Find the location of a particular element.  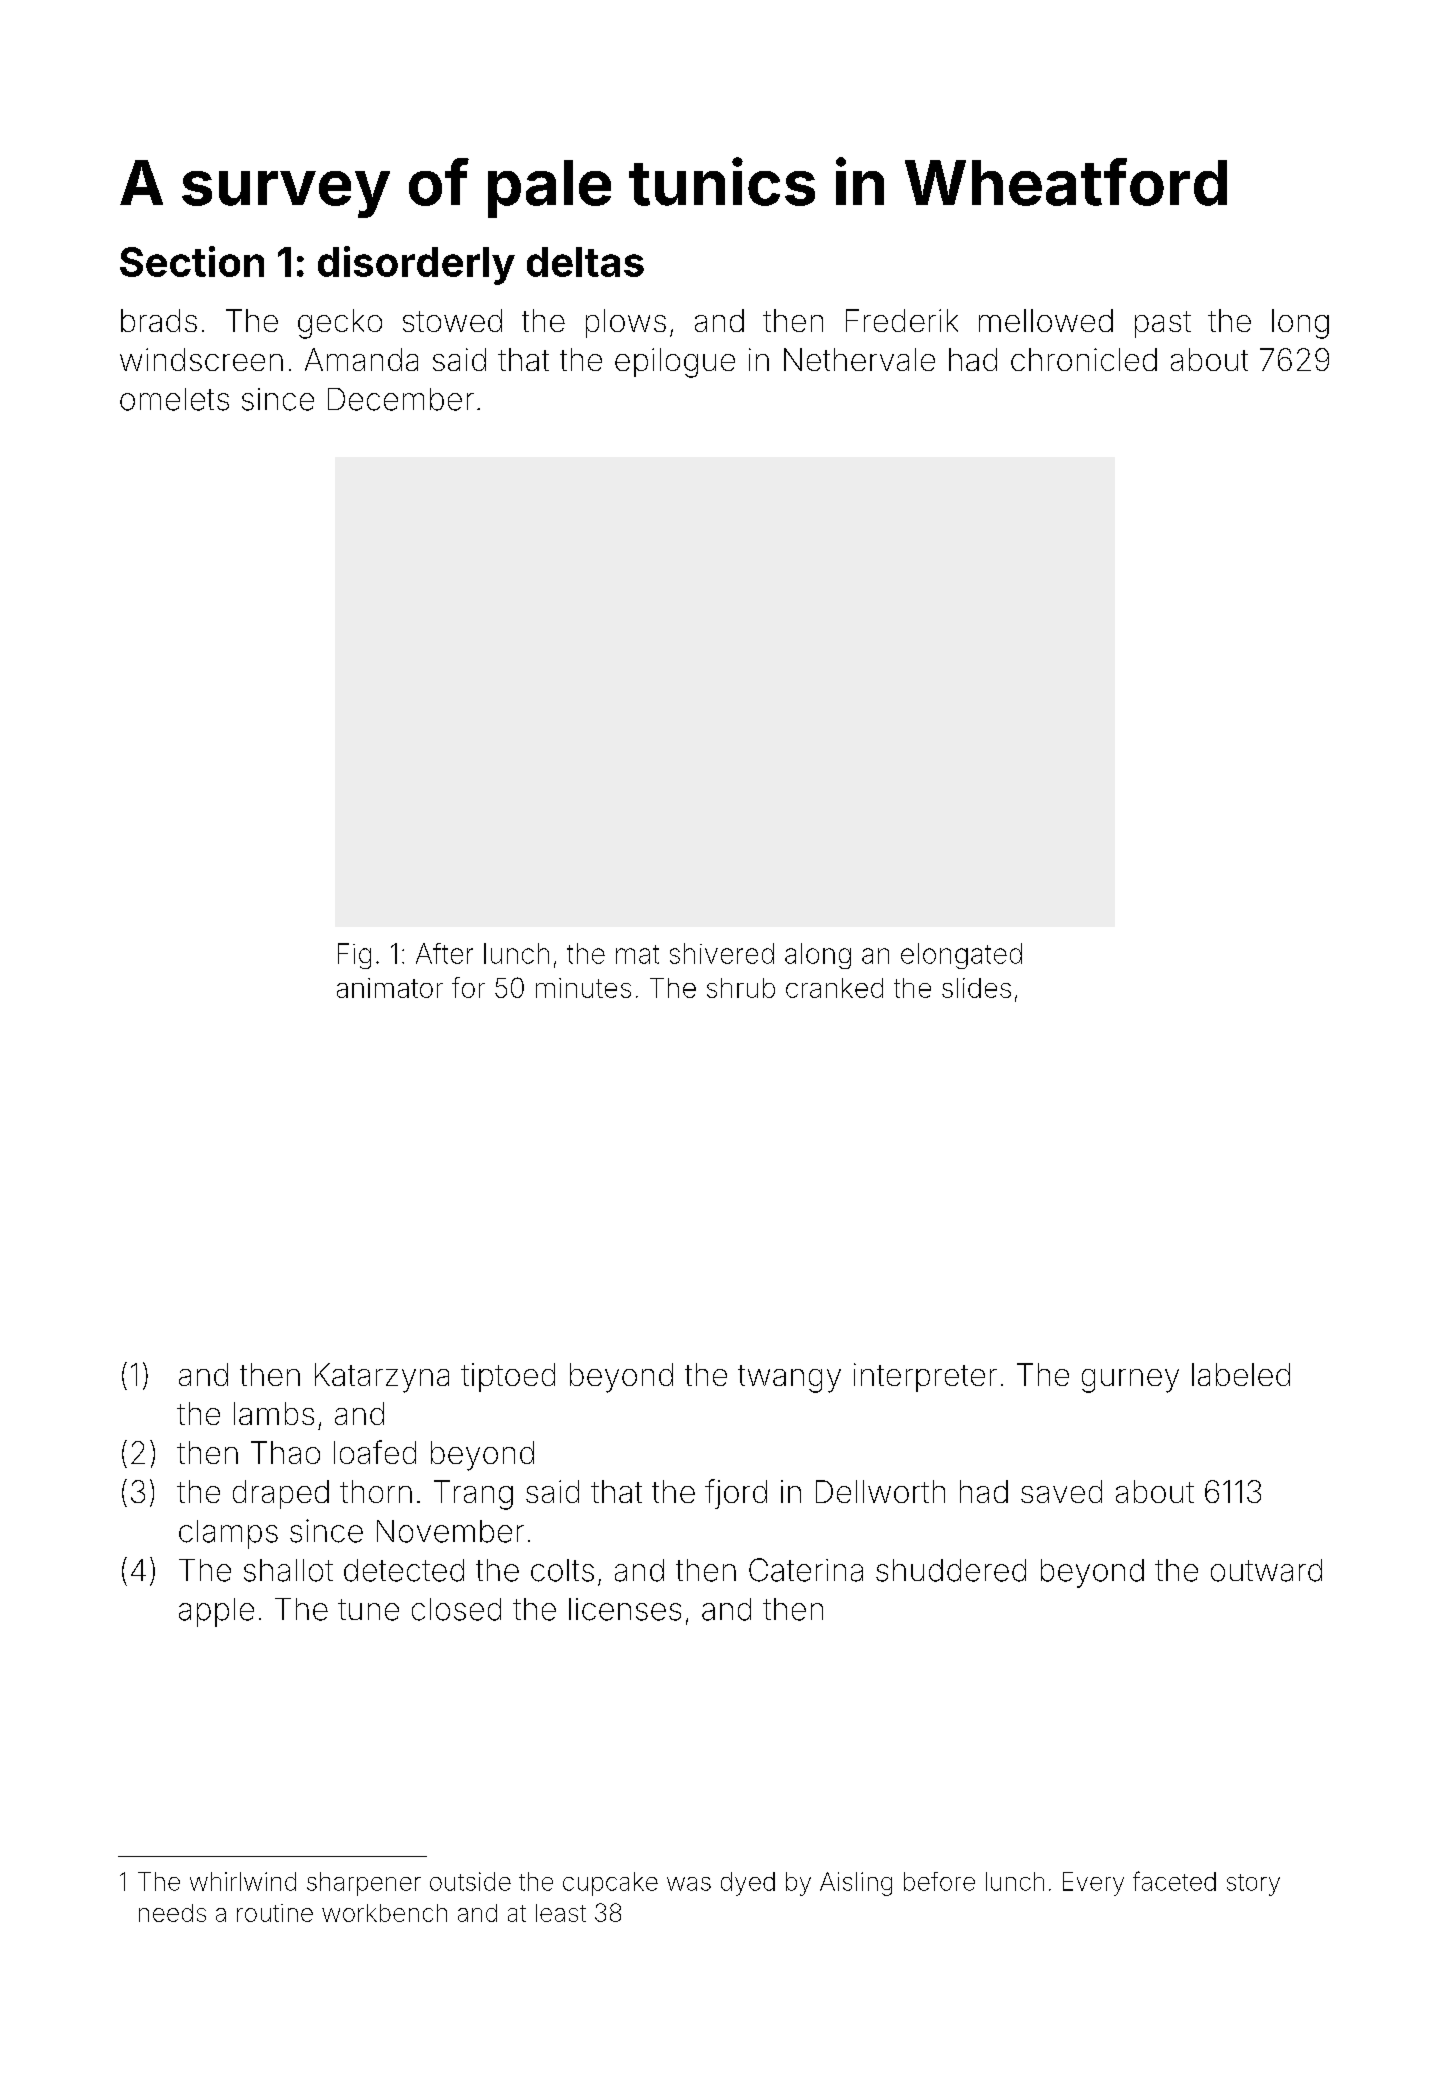

labeled is located at coordinates (1241, 1374).
